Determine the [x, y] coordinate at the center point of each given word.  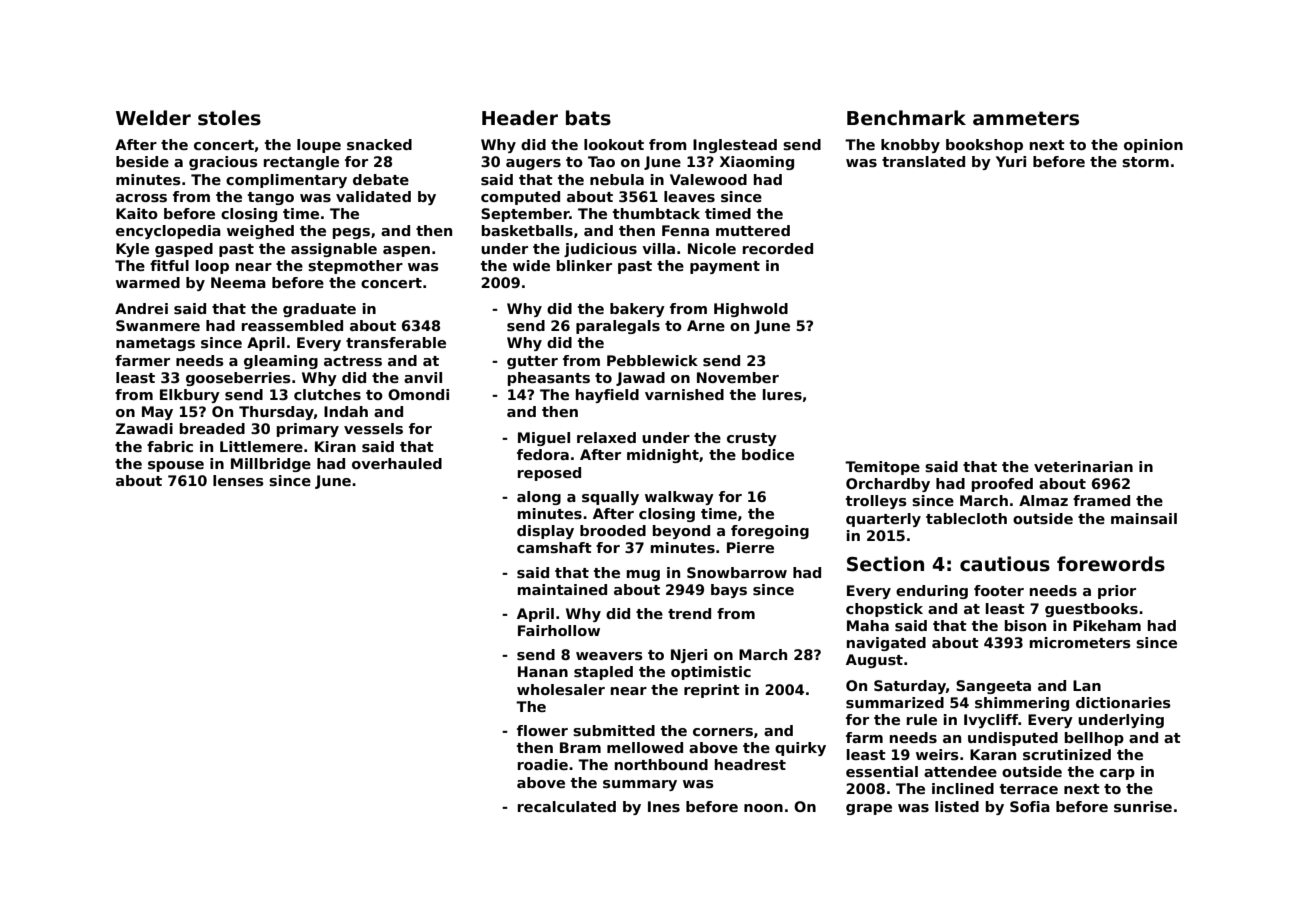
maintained [562, 589]
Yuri [1011, 161]
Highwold [751, 310]
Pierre [750, 547]
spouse [176, 466]
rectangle [301, 163]
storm [1145, 162]
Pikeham [1107, 625]
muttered [753, 230]
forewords [1111, 564]
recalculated [567, 806]
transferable [396, 342]
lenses [238, 480]
